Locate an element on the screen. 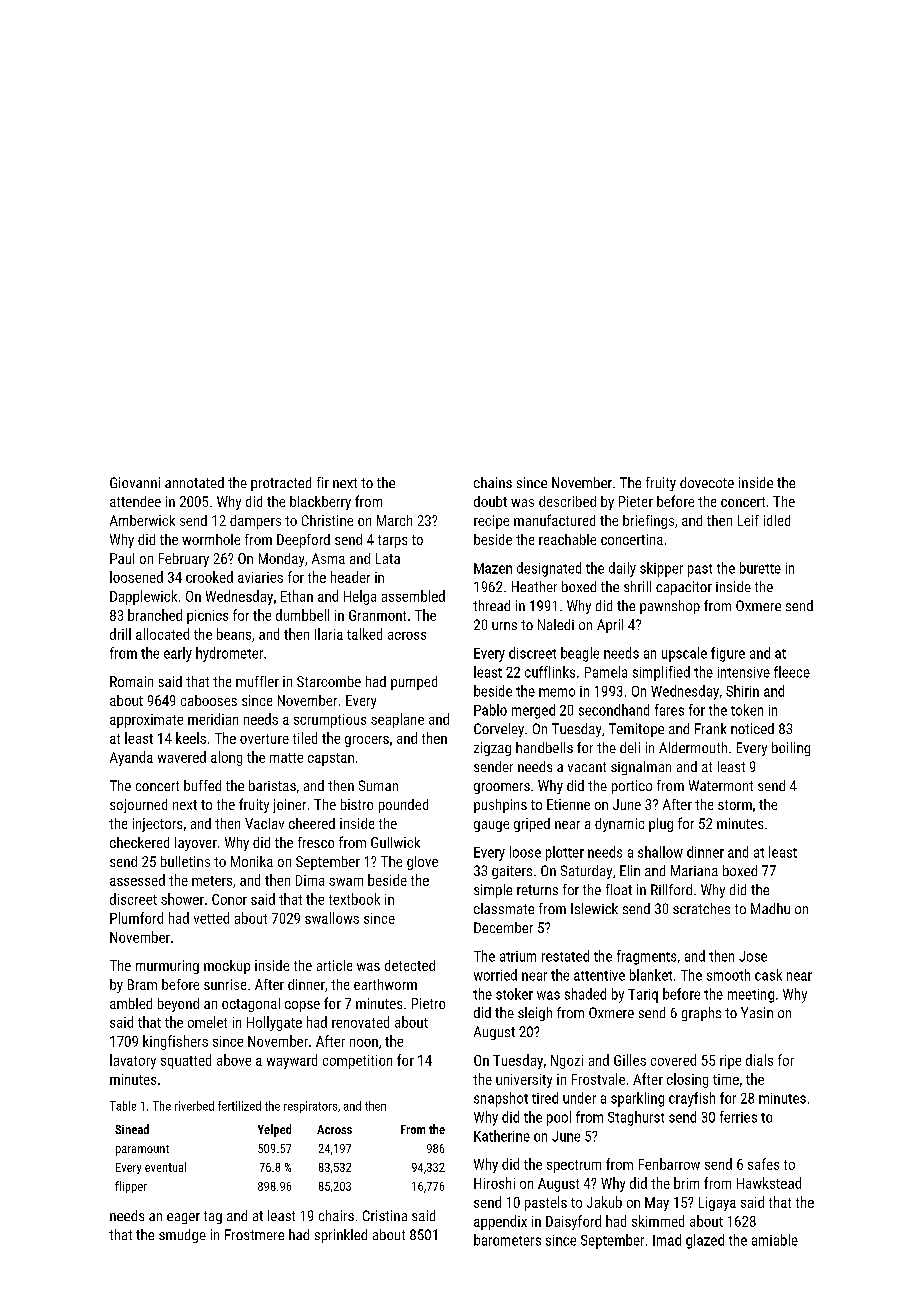 Image resolution: width=924 pixels, height=1308 pixels. Gullwick is located at coordinates (395, 842).
